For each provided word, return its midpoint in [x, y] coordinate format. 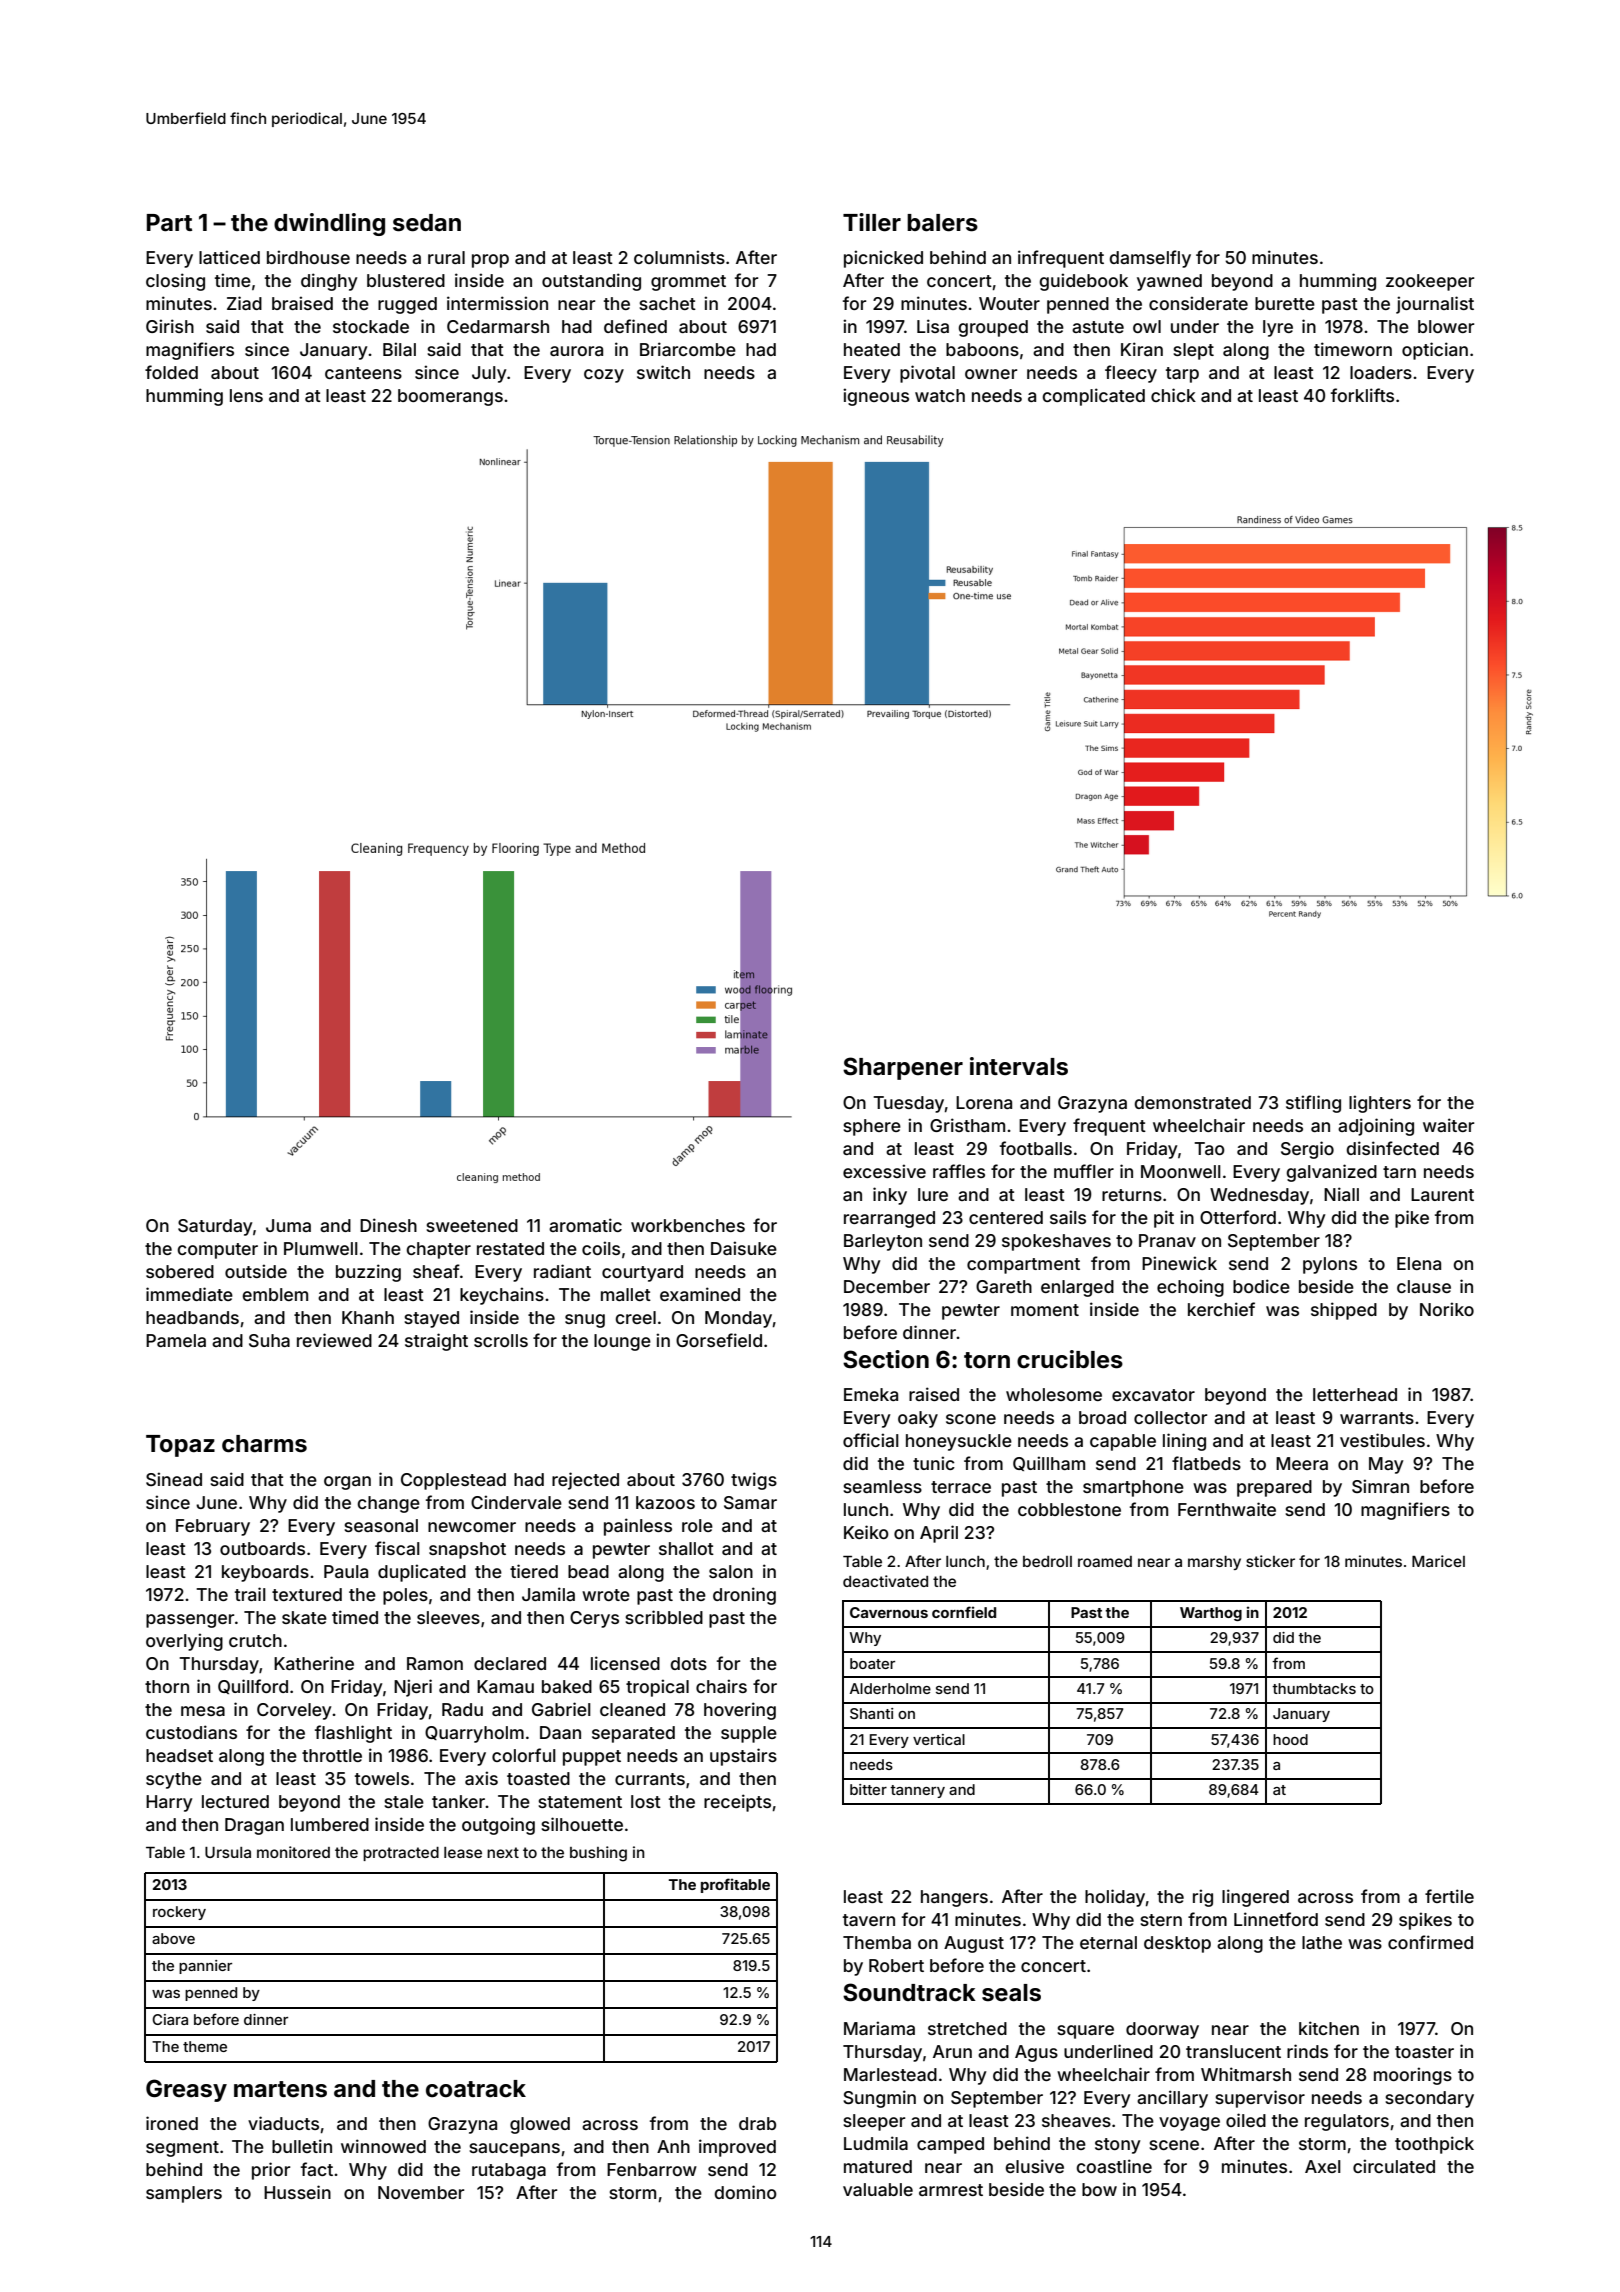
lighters [1380, 1104]
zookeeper [1430, 282]
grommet [688, 283]
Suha [269, 1340]
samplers [184, 2194]
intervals [1019, 1066]
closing [175, 282]
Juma [288, 1225]
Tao [1209, 1148]
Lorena [984, 1102]
